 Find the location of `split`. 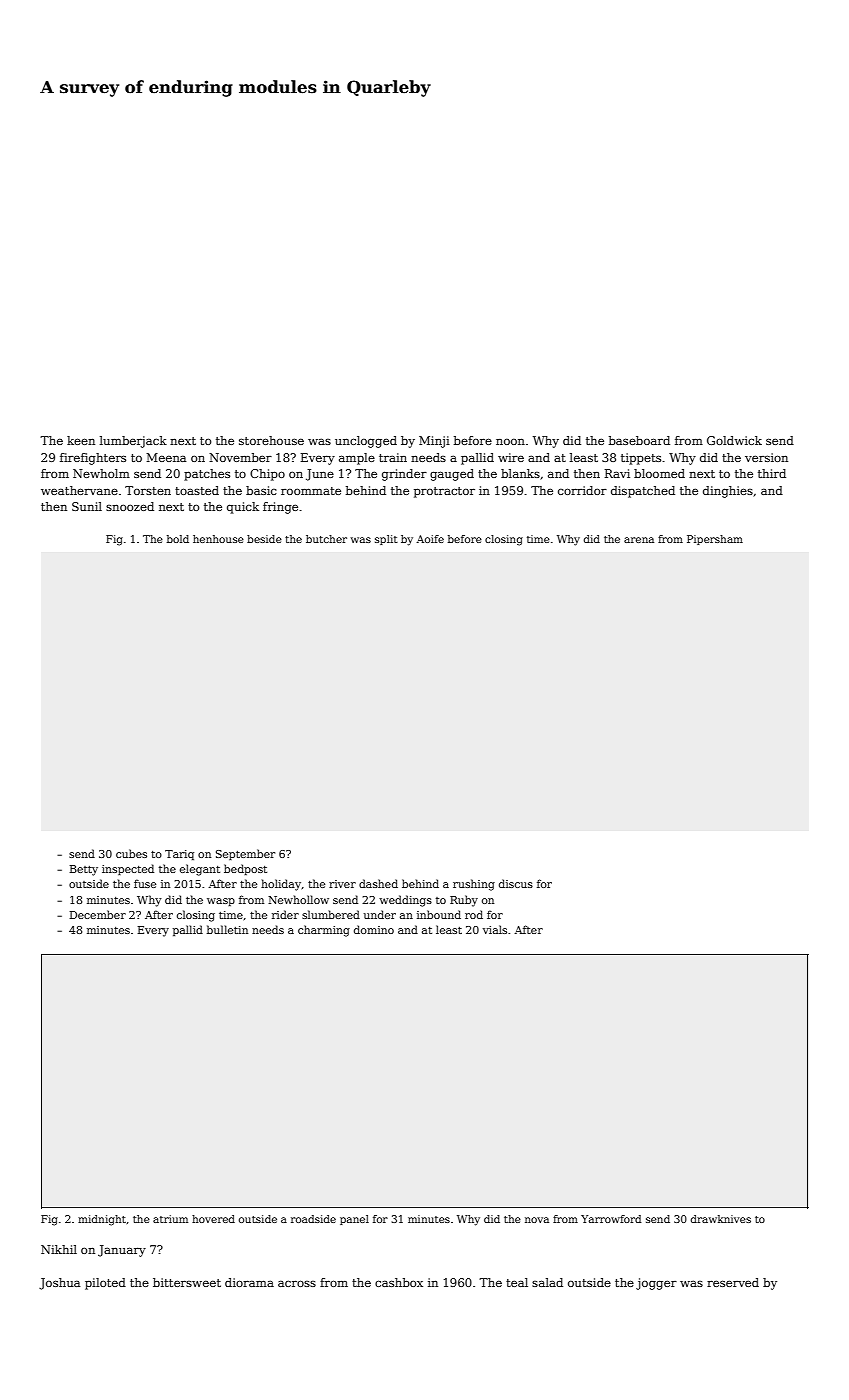

split is located at coordinates (386, 540).
